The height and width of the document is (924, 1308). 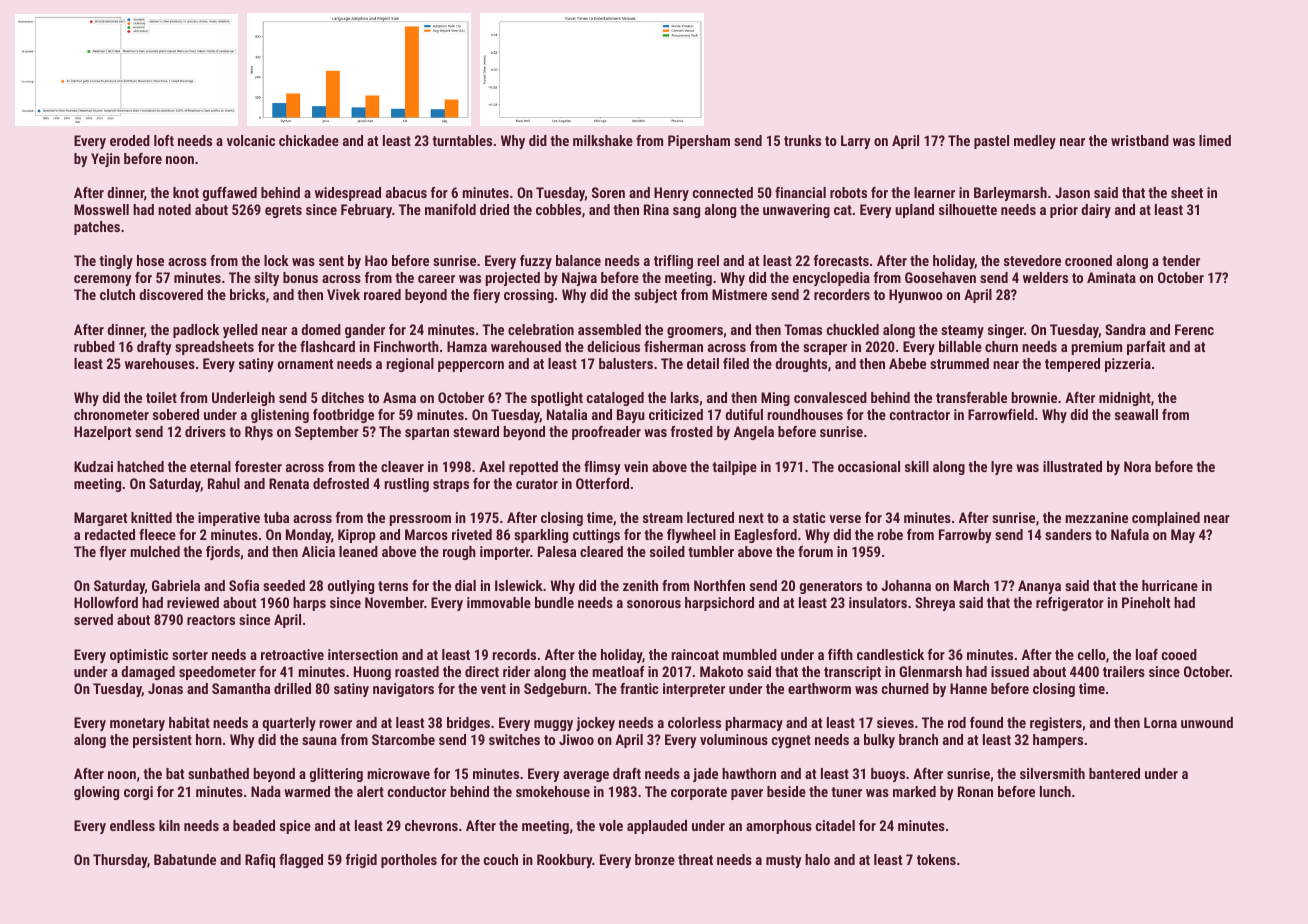 I want to click on wristband, so click(x=1140, y=140).
